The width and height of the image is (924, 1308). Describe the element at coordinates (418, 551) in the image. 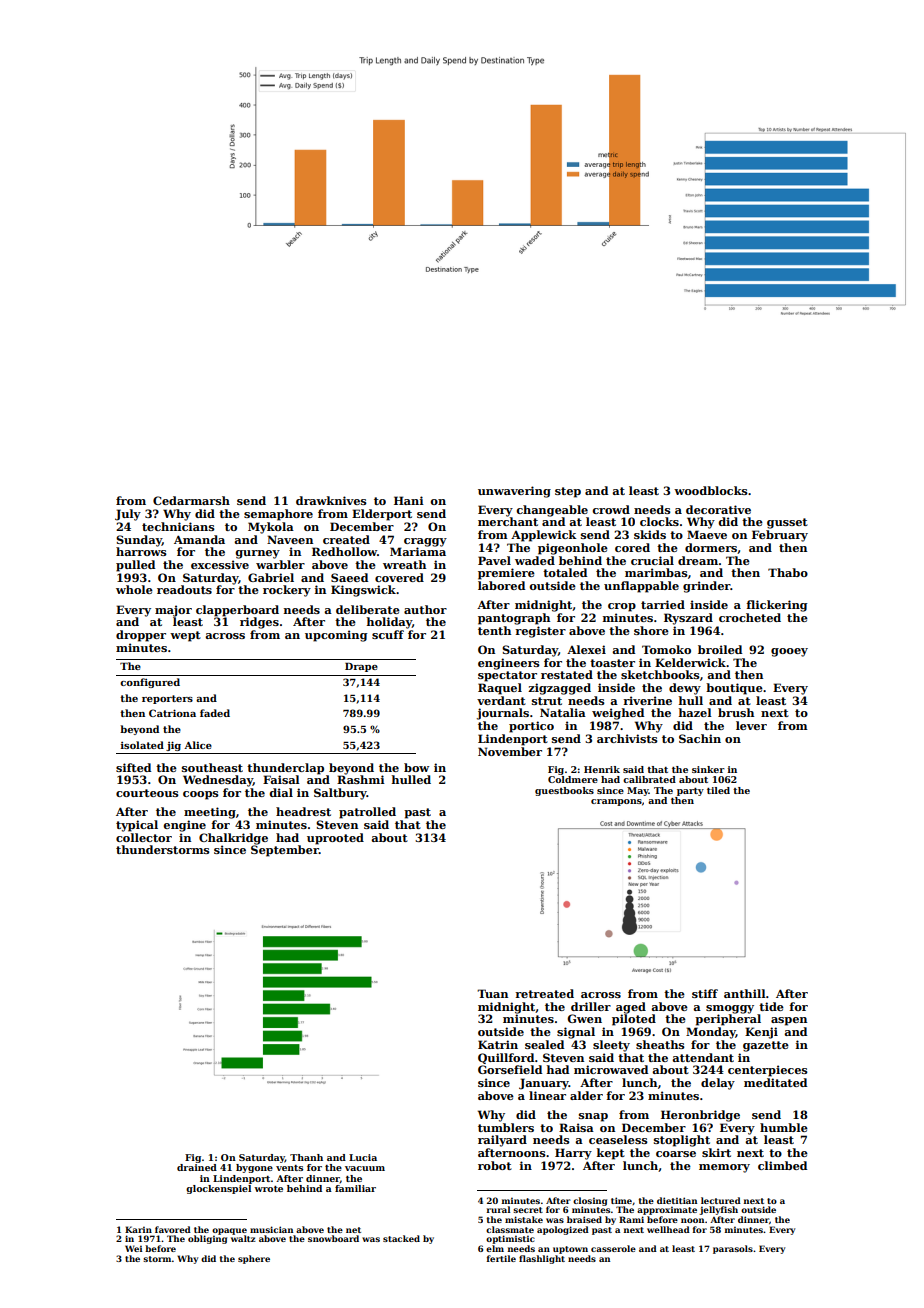

I see `Mariama` at that location.
